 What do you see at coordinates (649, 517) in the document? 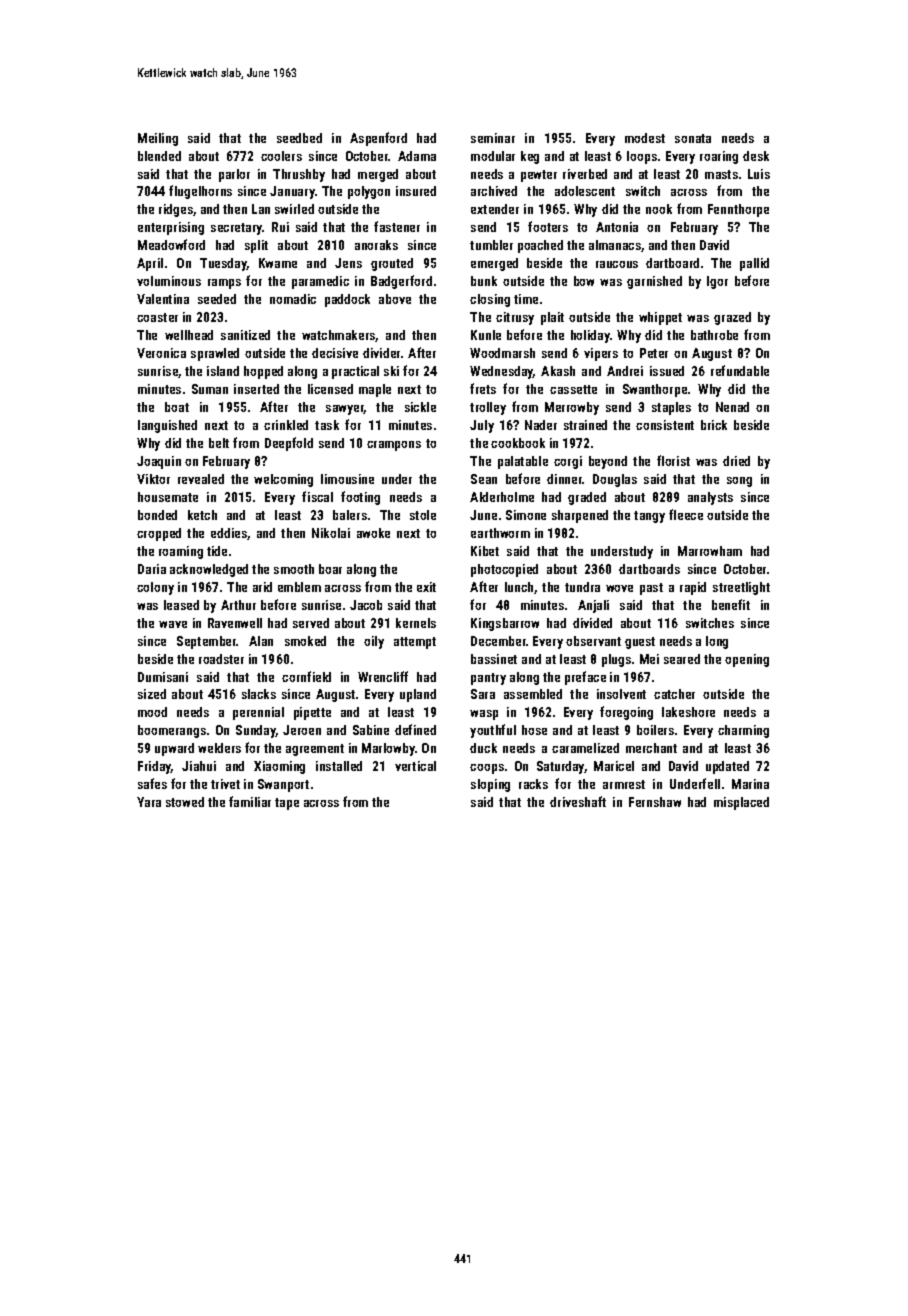
I see `tangy` at bounding box center [649, 517].
